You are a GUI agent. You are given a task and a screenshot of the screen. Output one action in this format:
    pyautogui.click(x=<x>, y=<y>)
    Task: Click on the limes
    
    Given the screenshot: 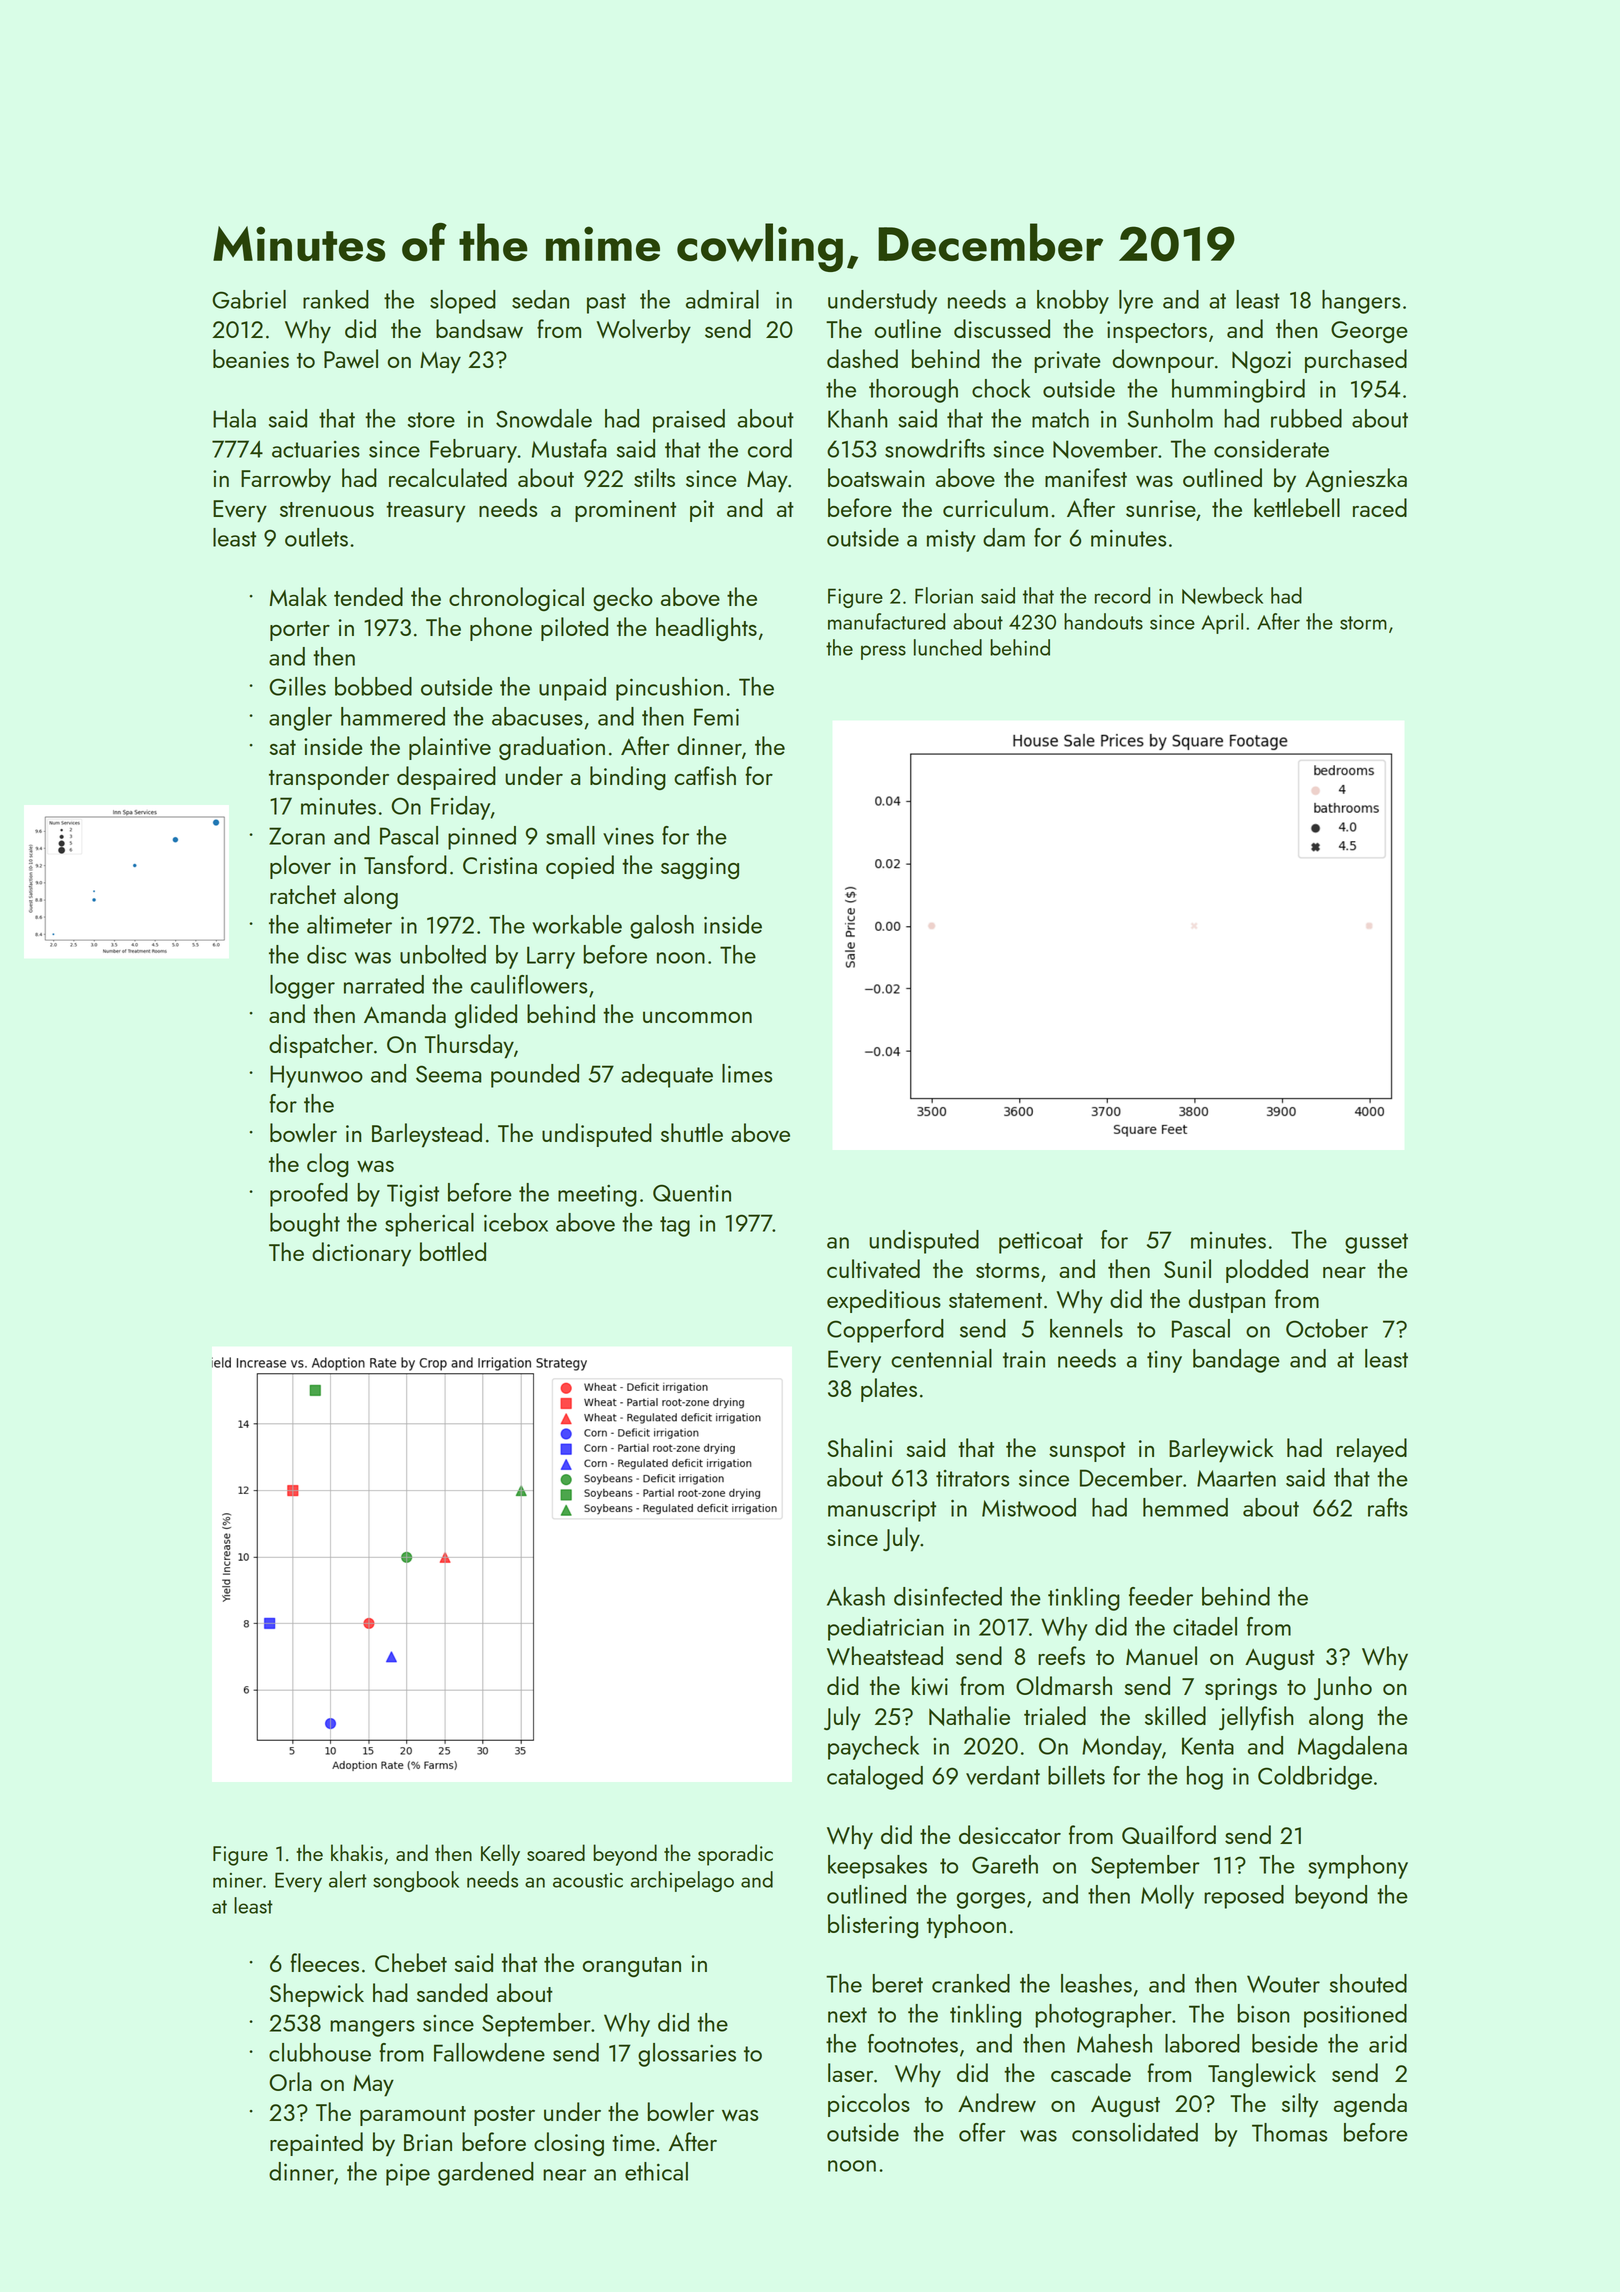 What is the action you would take?
    pyautogui.click(x=747, y=1073)
